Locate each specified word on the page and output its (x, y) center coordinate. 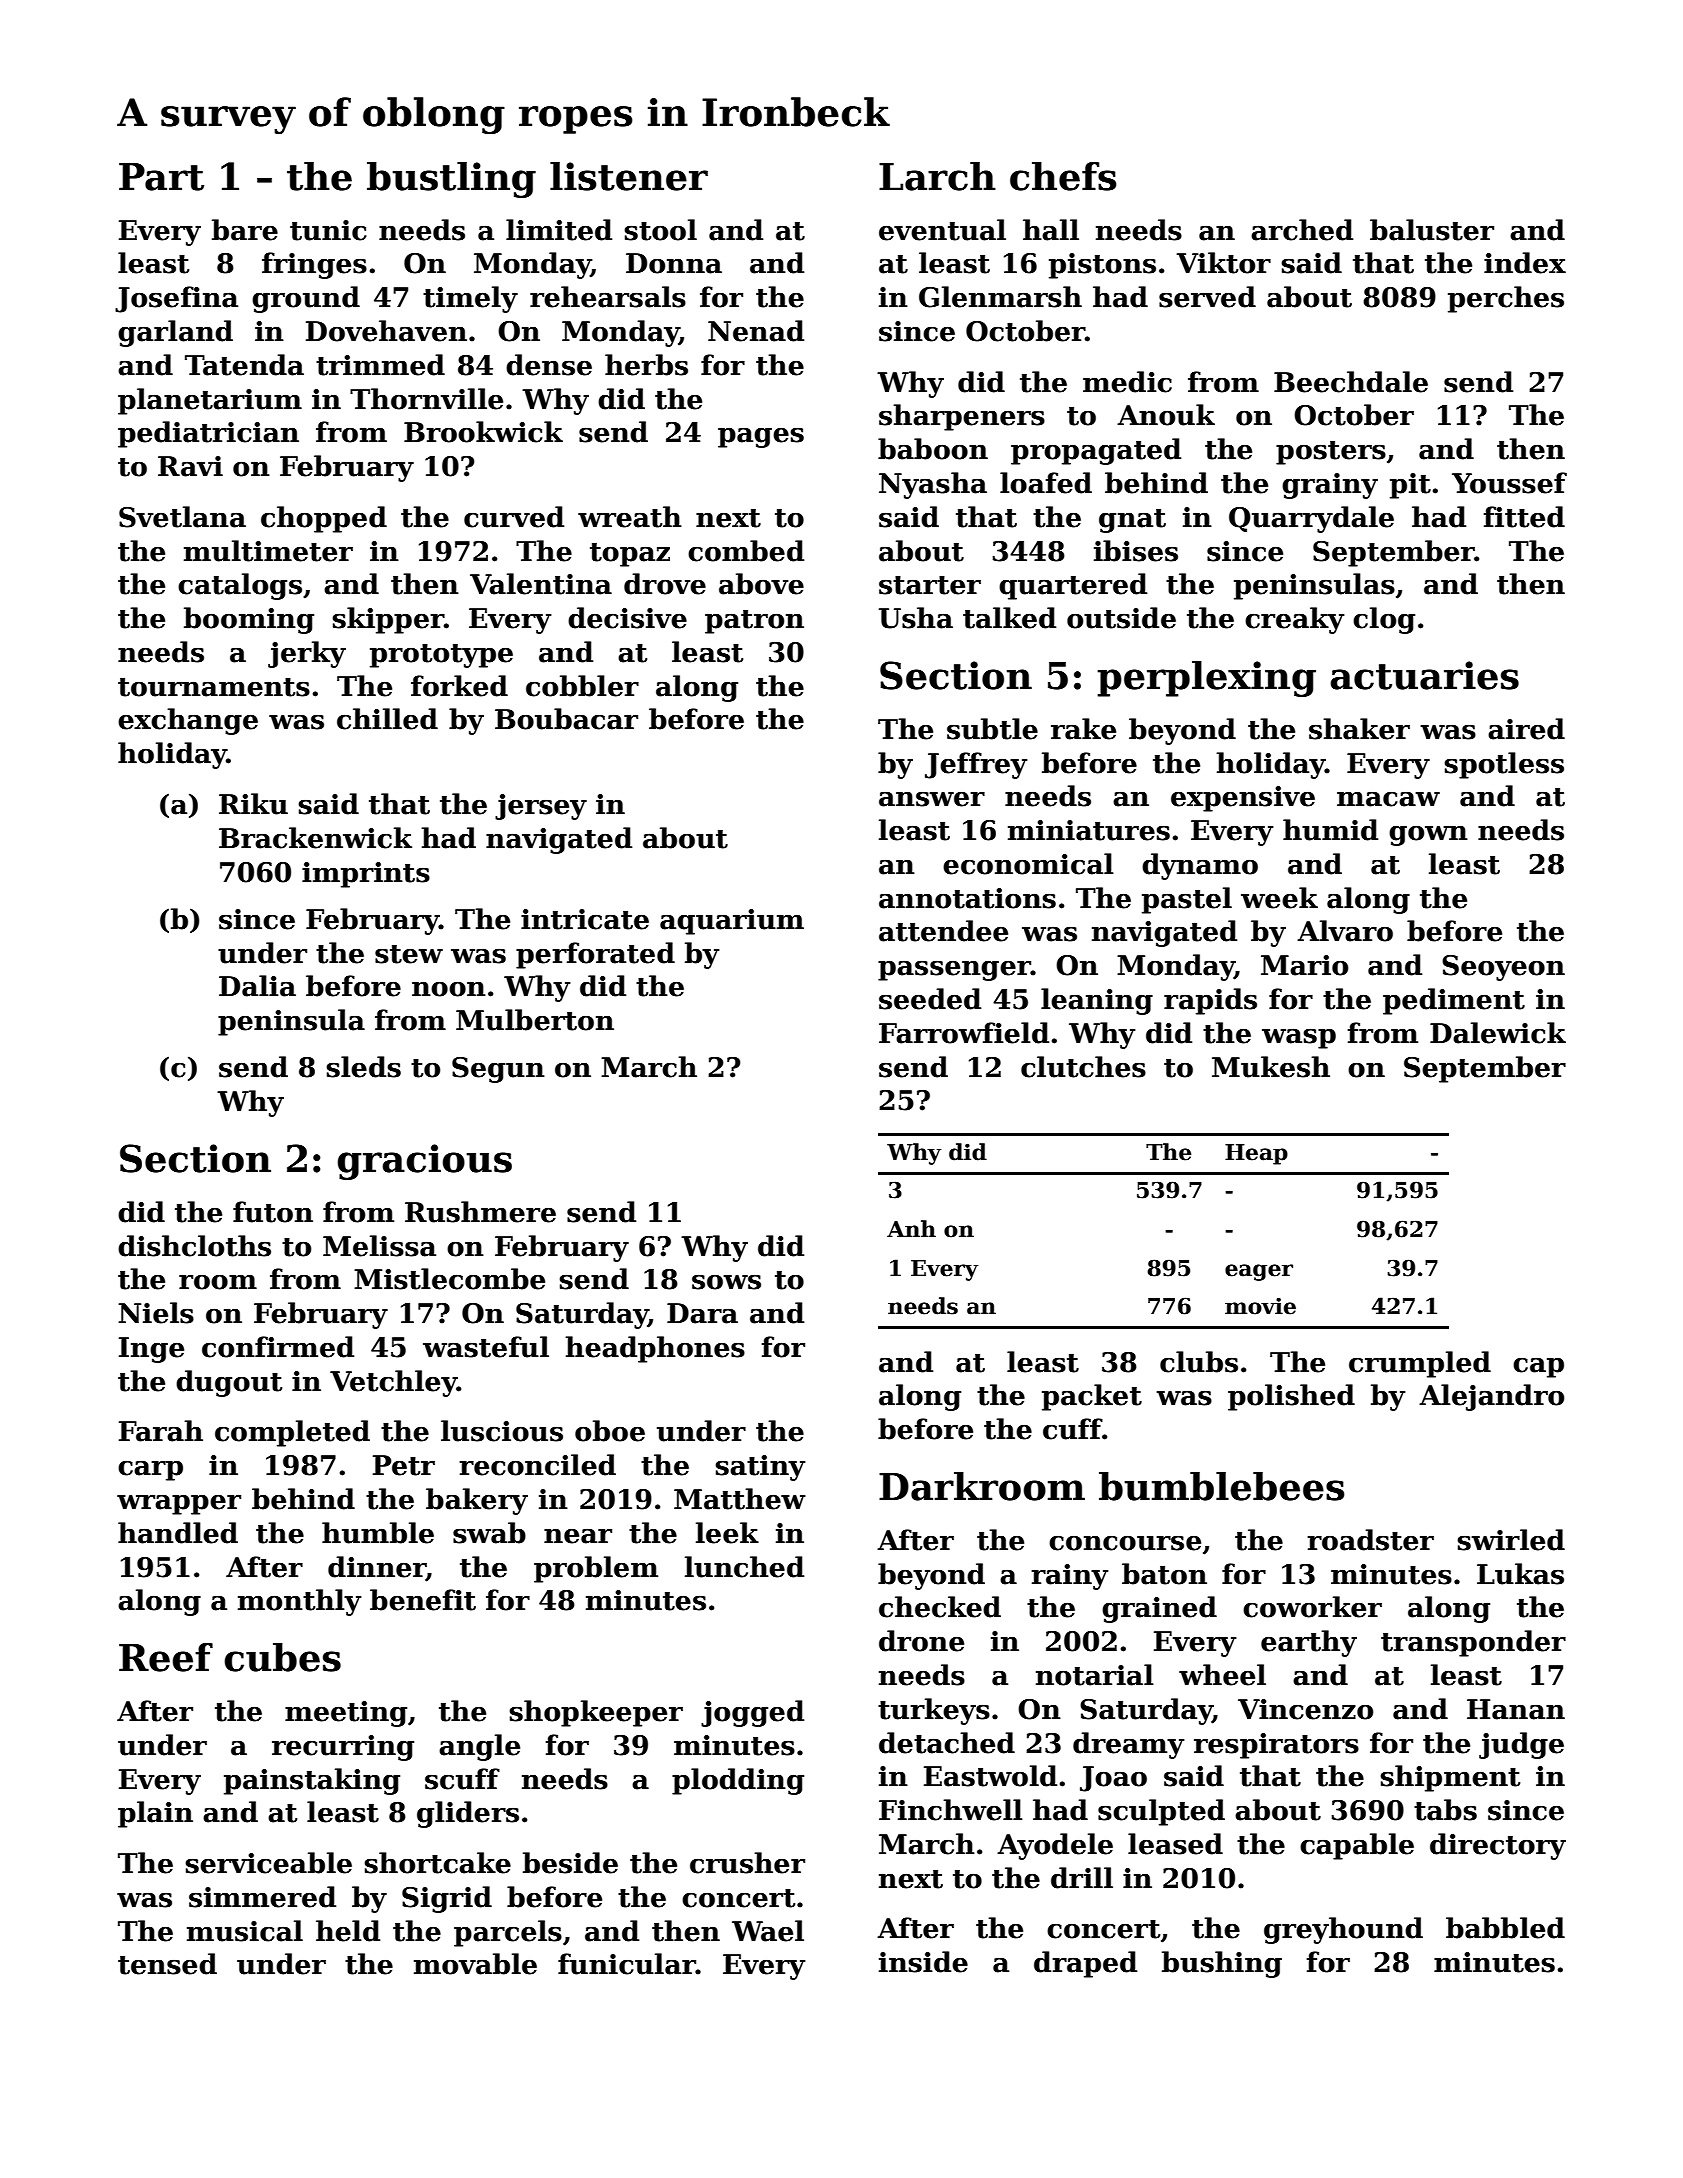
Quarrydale (1311, 519)
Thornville (426, 399)
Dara (702, 1313)
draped (1085, 1964)
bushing (1222, 1964)
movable (475, 1964)
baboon (933, 449)
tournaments (214, 687)
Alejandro (1491, 1397)
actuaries (1424, 675)
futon (273, 1212)
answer (932, 799)
